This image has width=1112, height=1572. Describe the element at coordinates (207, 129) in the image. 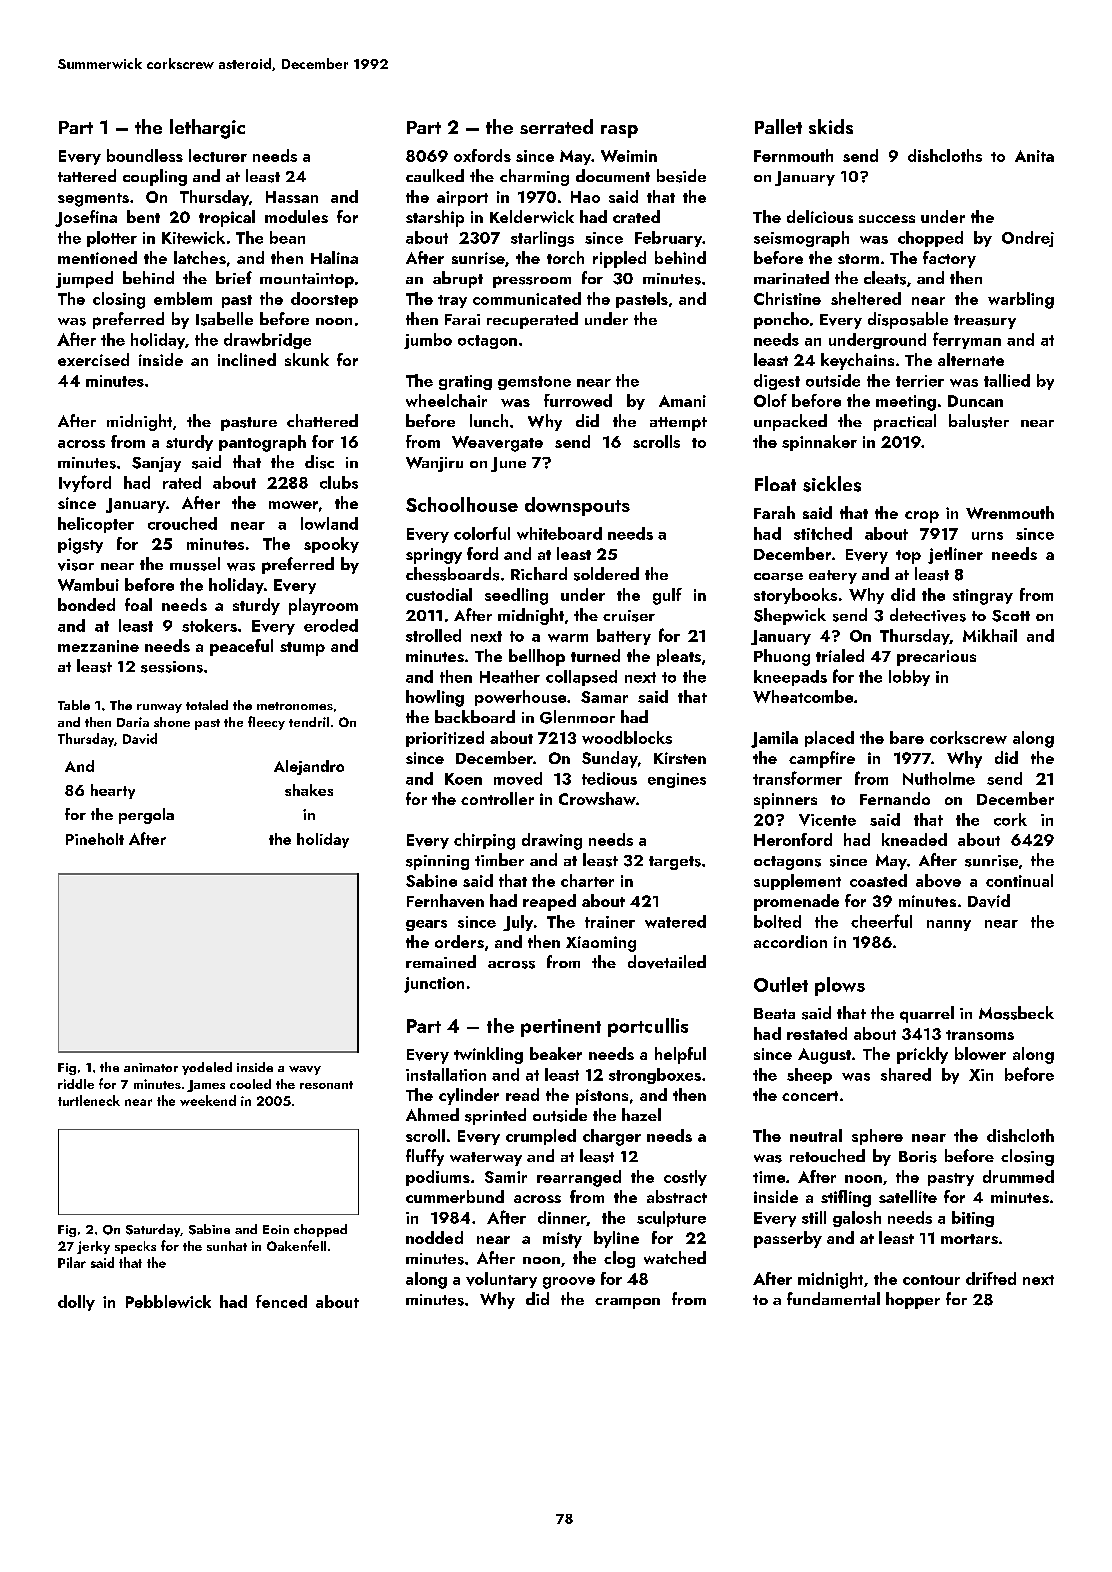

I see `lethargic` at that location.
